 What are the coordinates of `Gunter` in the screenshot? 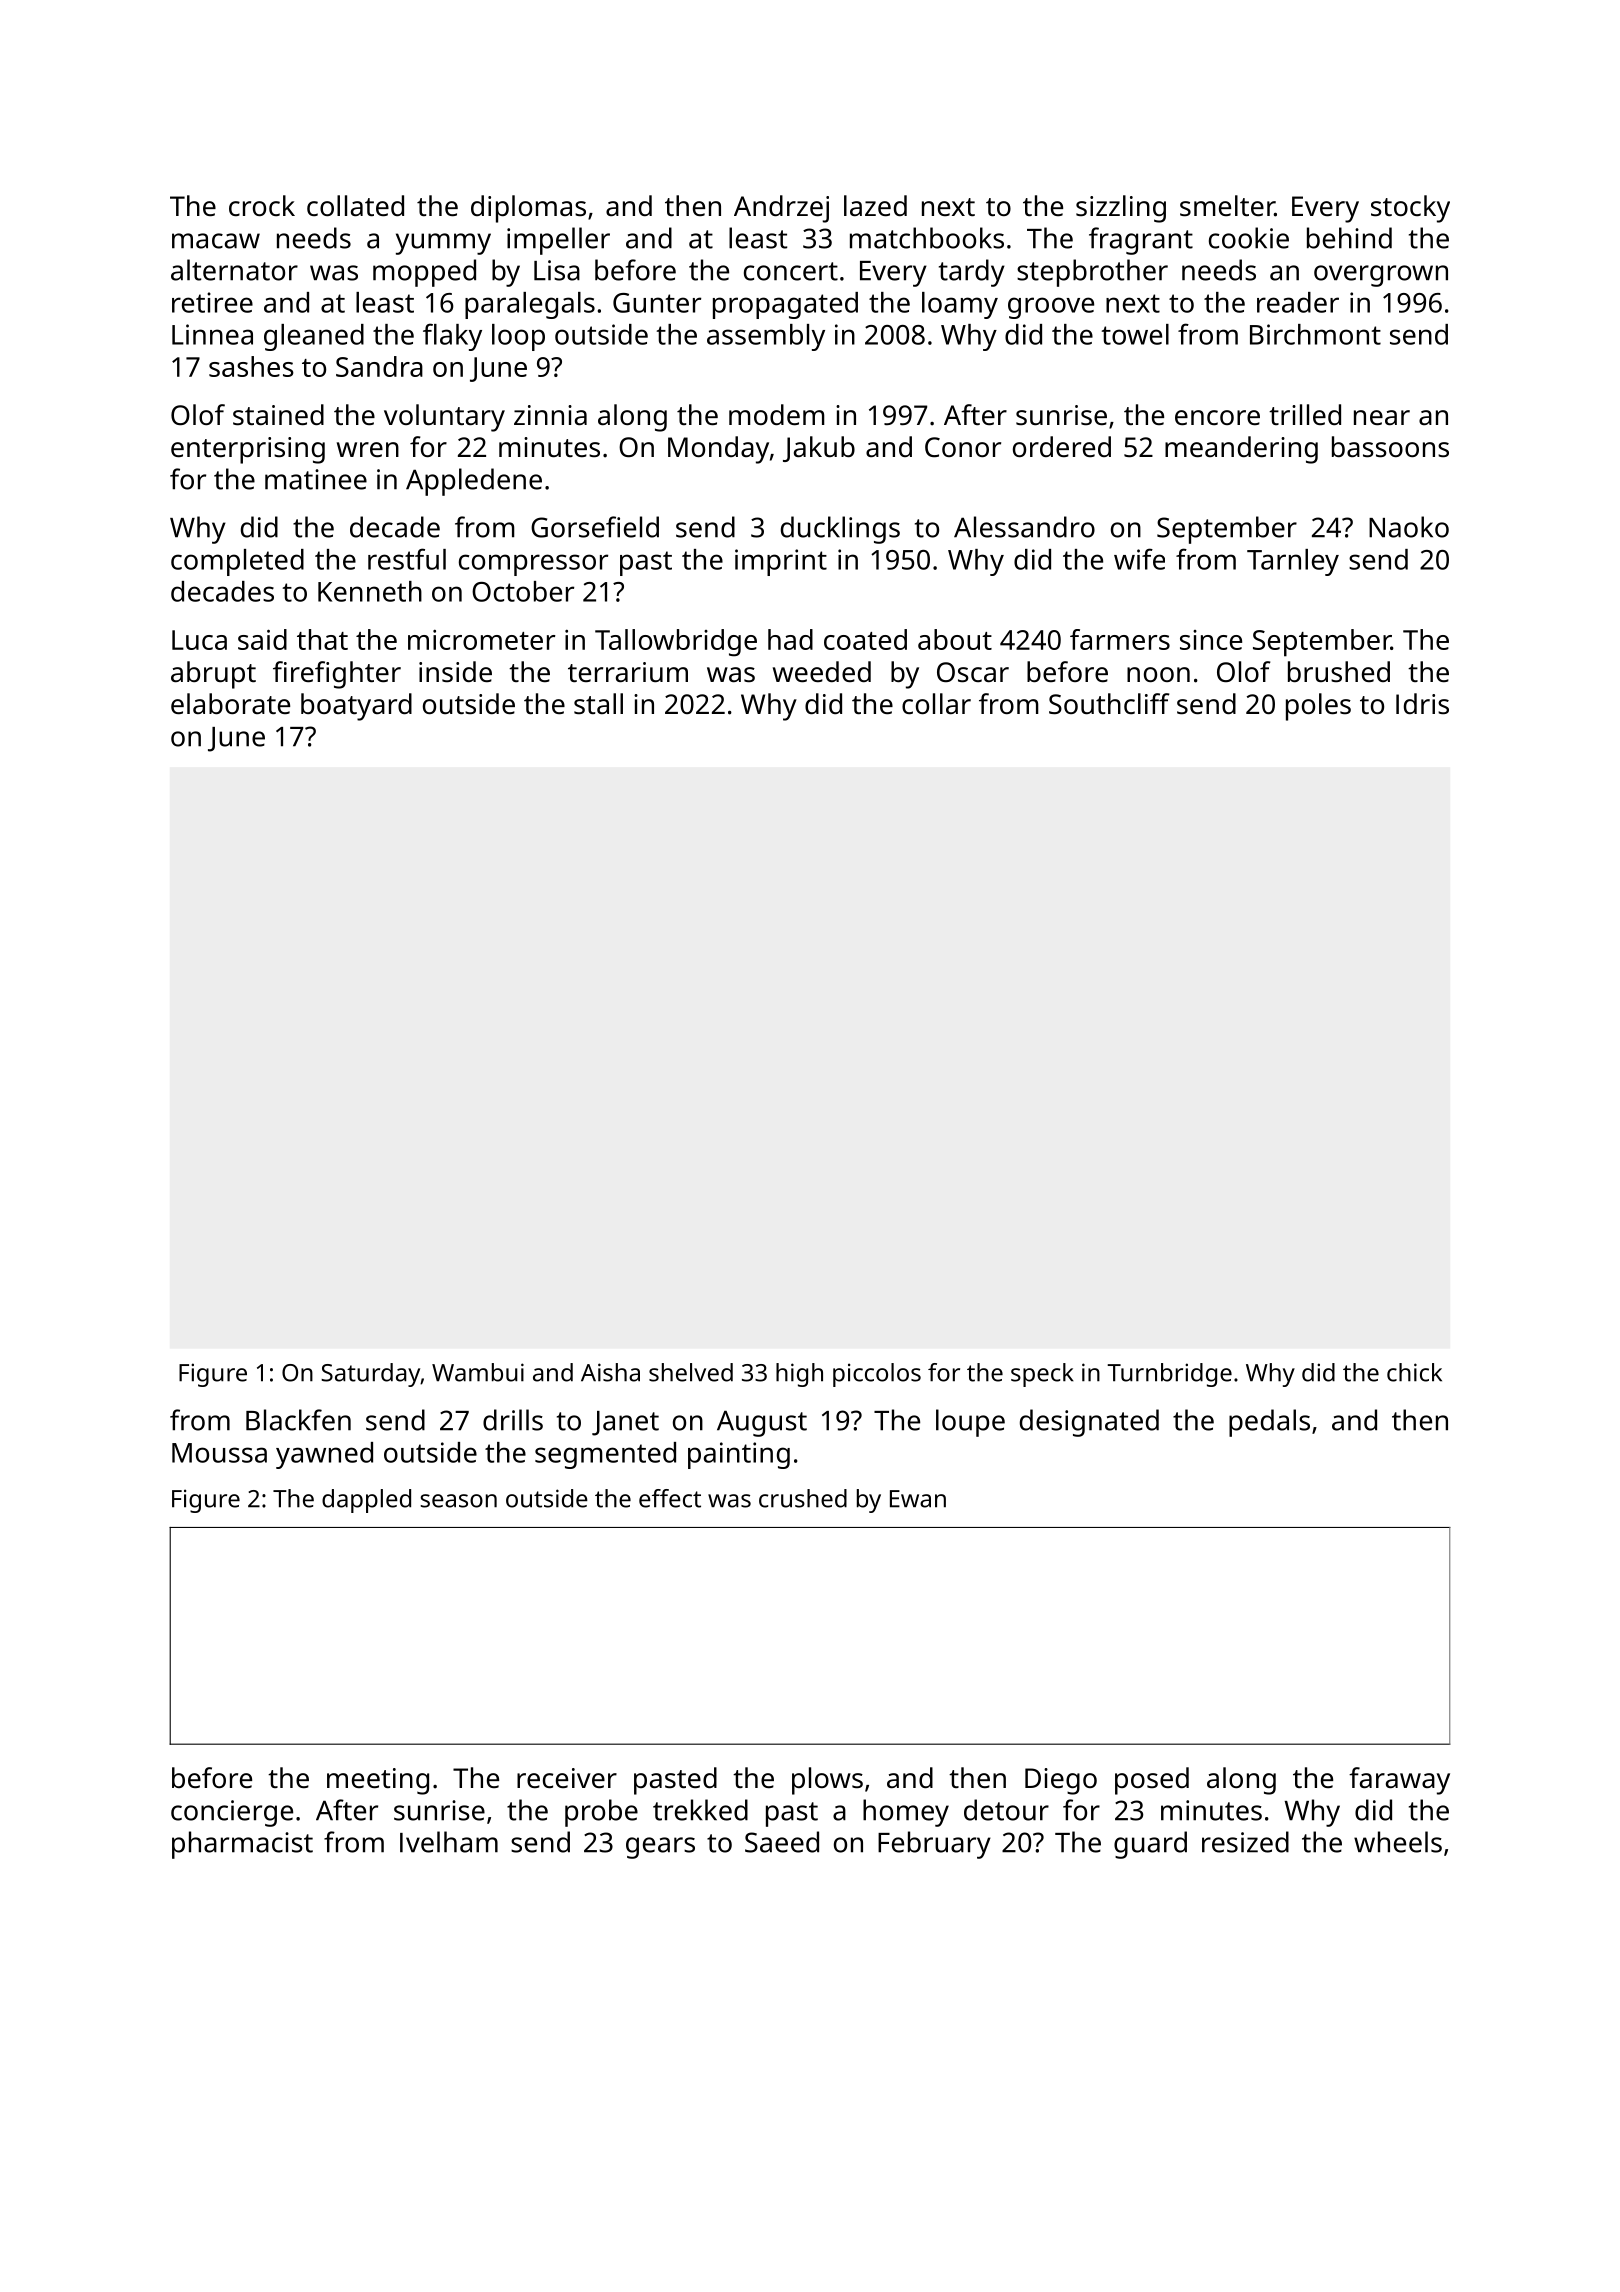 It's located at (657, 303).
